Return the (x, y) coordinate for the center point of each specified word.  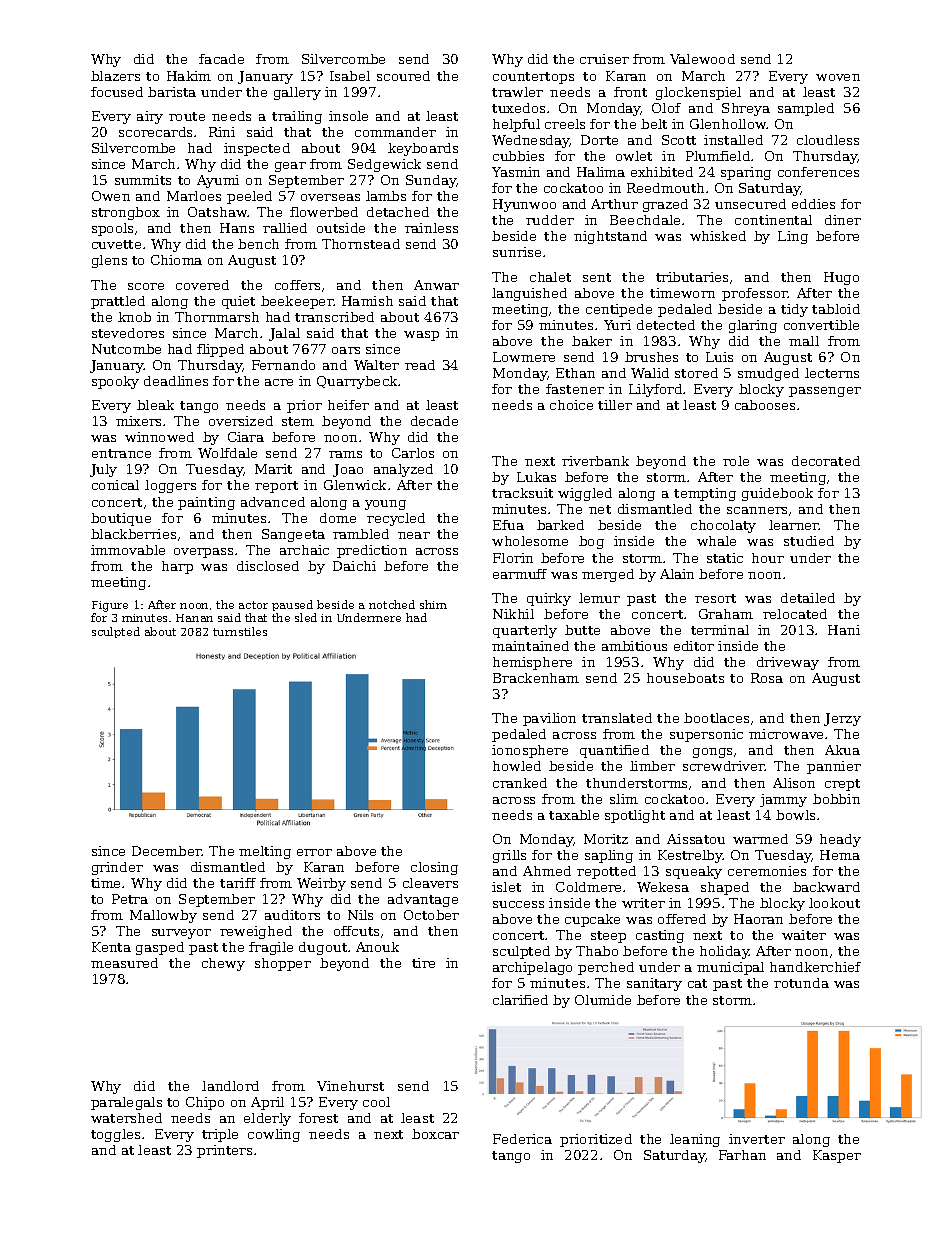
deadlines (176, 381)
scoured (403, 76)
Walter (376, 365)
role (736, 461)
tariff (238, 883)
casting (660, 936)
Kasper (837, 1156)
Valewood (702, 59)
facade (221, 59)
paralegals (126, 1103)
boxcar (435, 1134)
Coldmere (588, 887)
